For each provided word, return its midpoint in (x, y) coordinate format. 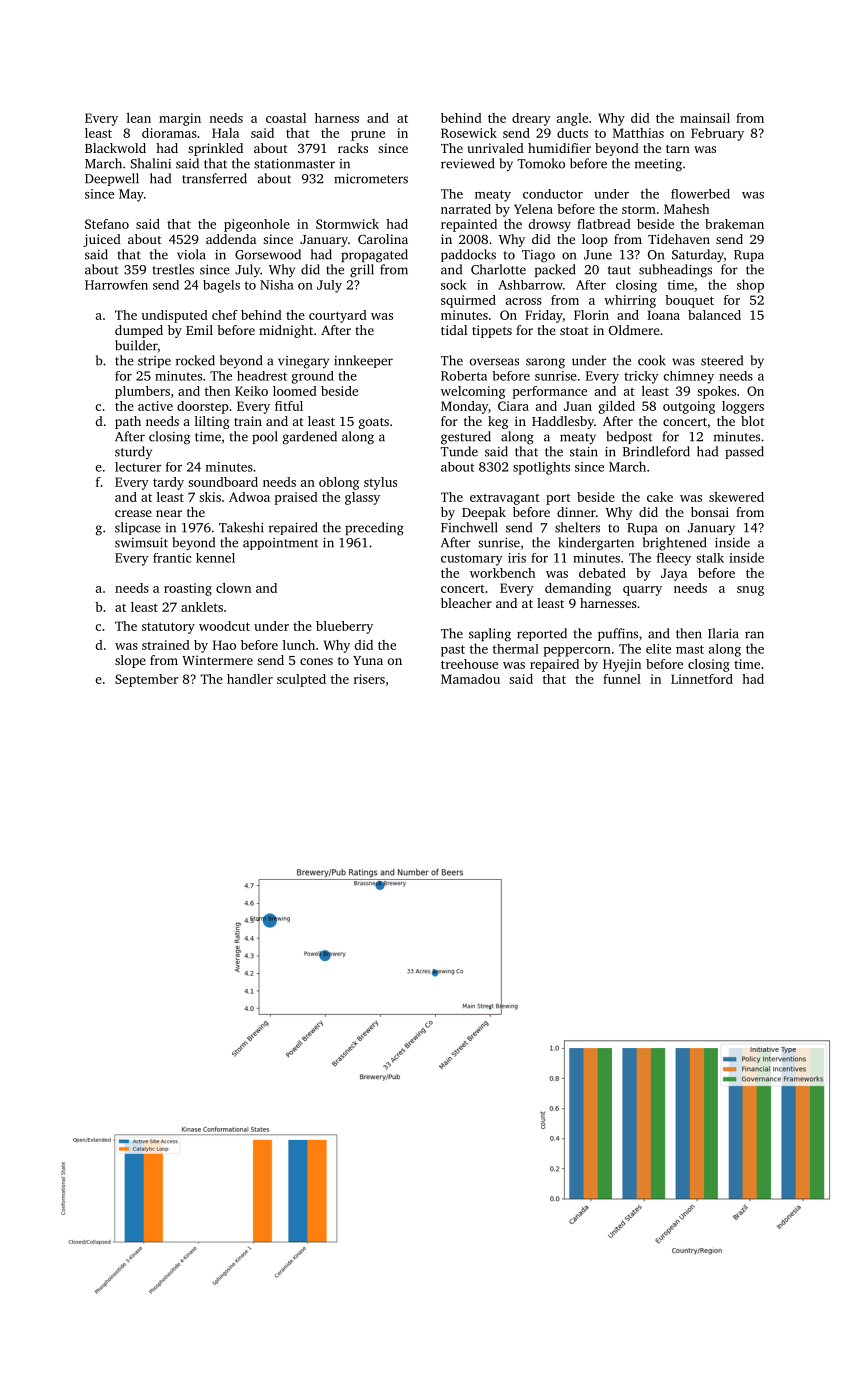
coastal (286, 118)
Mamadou (470, 679)
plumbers (142, 392)
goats (374, 423)
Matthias (638, 133)
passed (744, 452)
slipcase (138, 528)
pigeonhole (257, 225)
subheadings (675, 271)
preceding (374, 529)
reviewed (467, 163)
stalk (710, 558)
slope (130, 661)
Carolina (383, 239)
